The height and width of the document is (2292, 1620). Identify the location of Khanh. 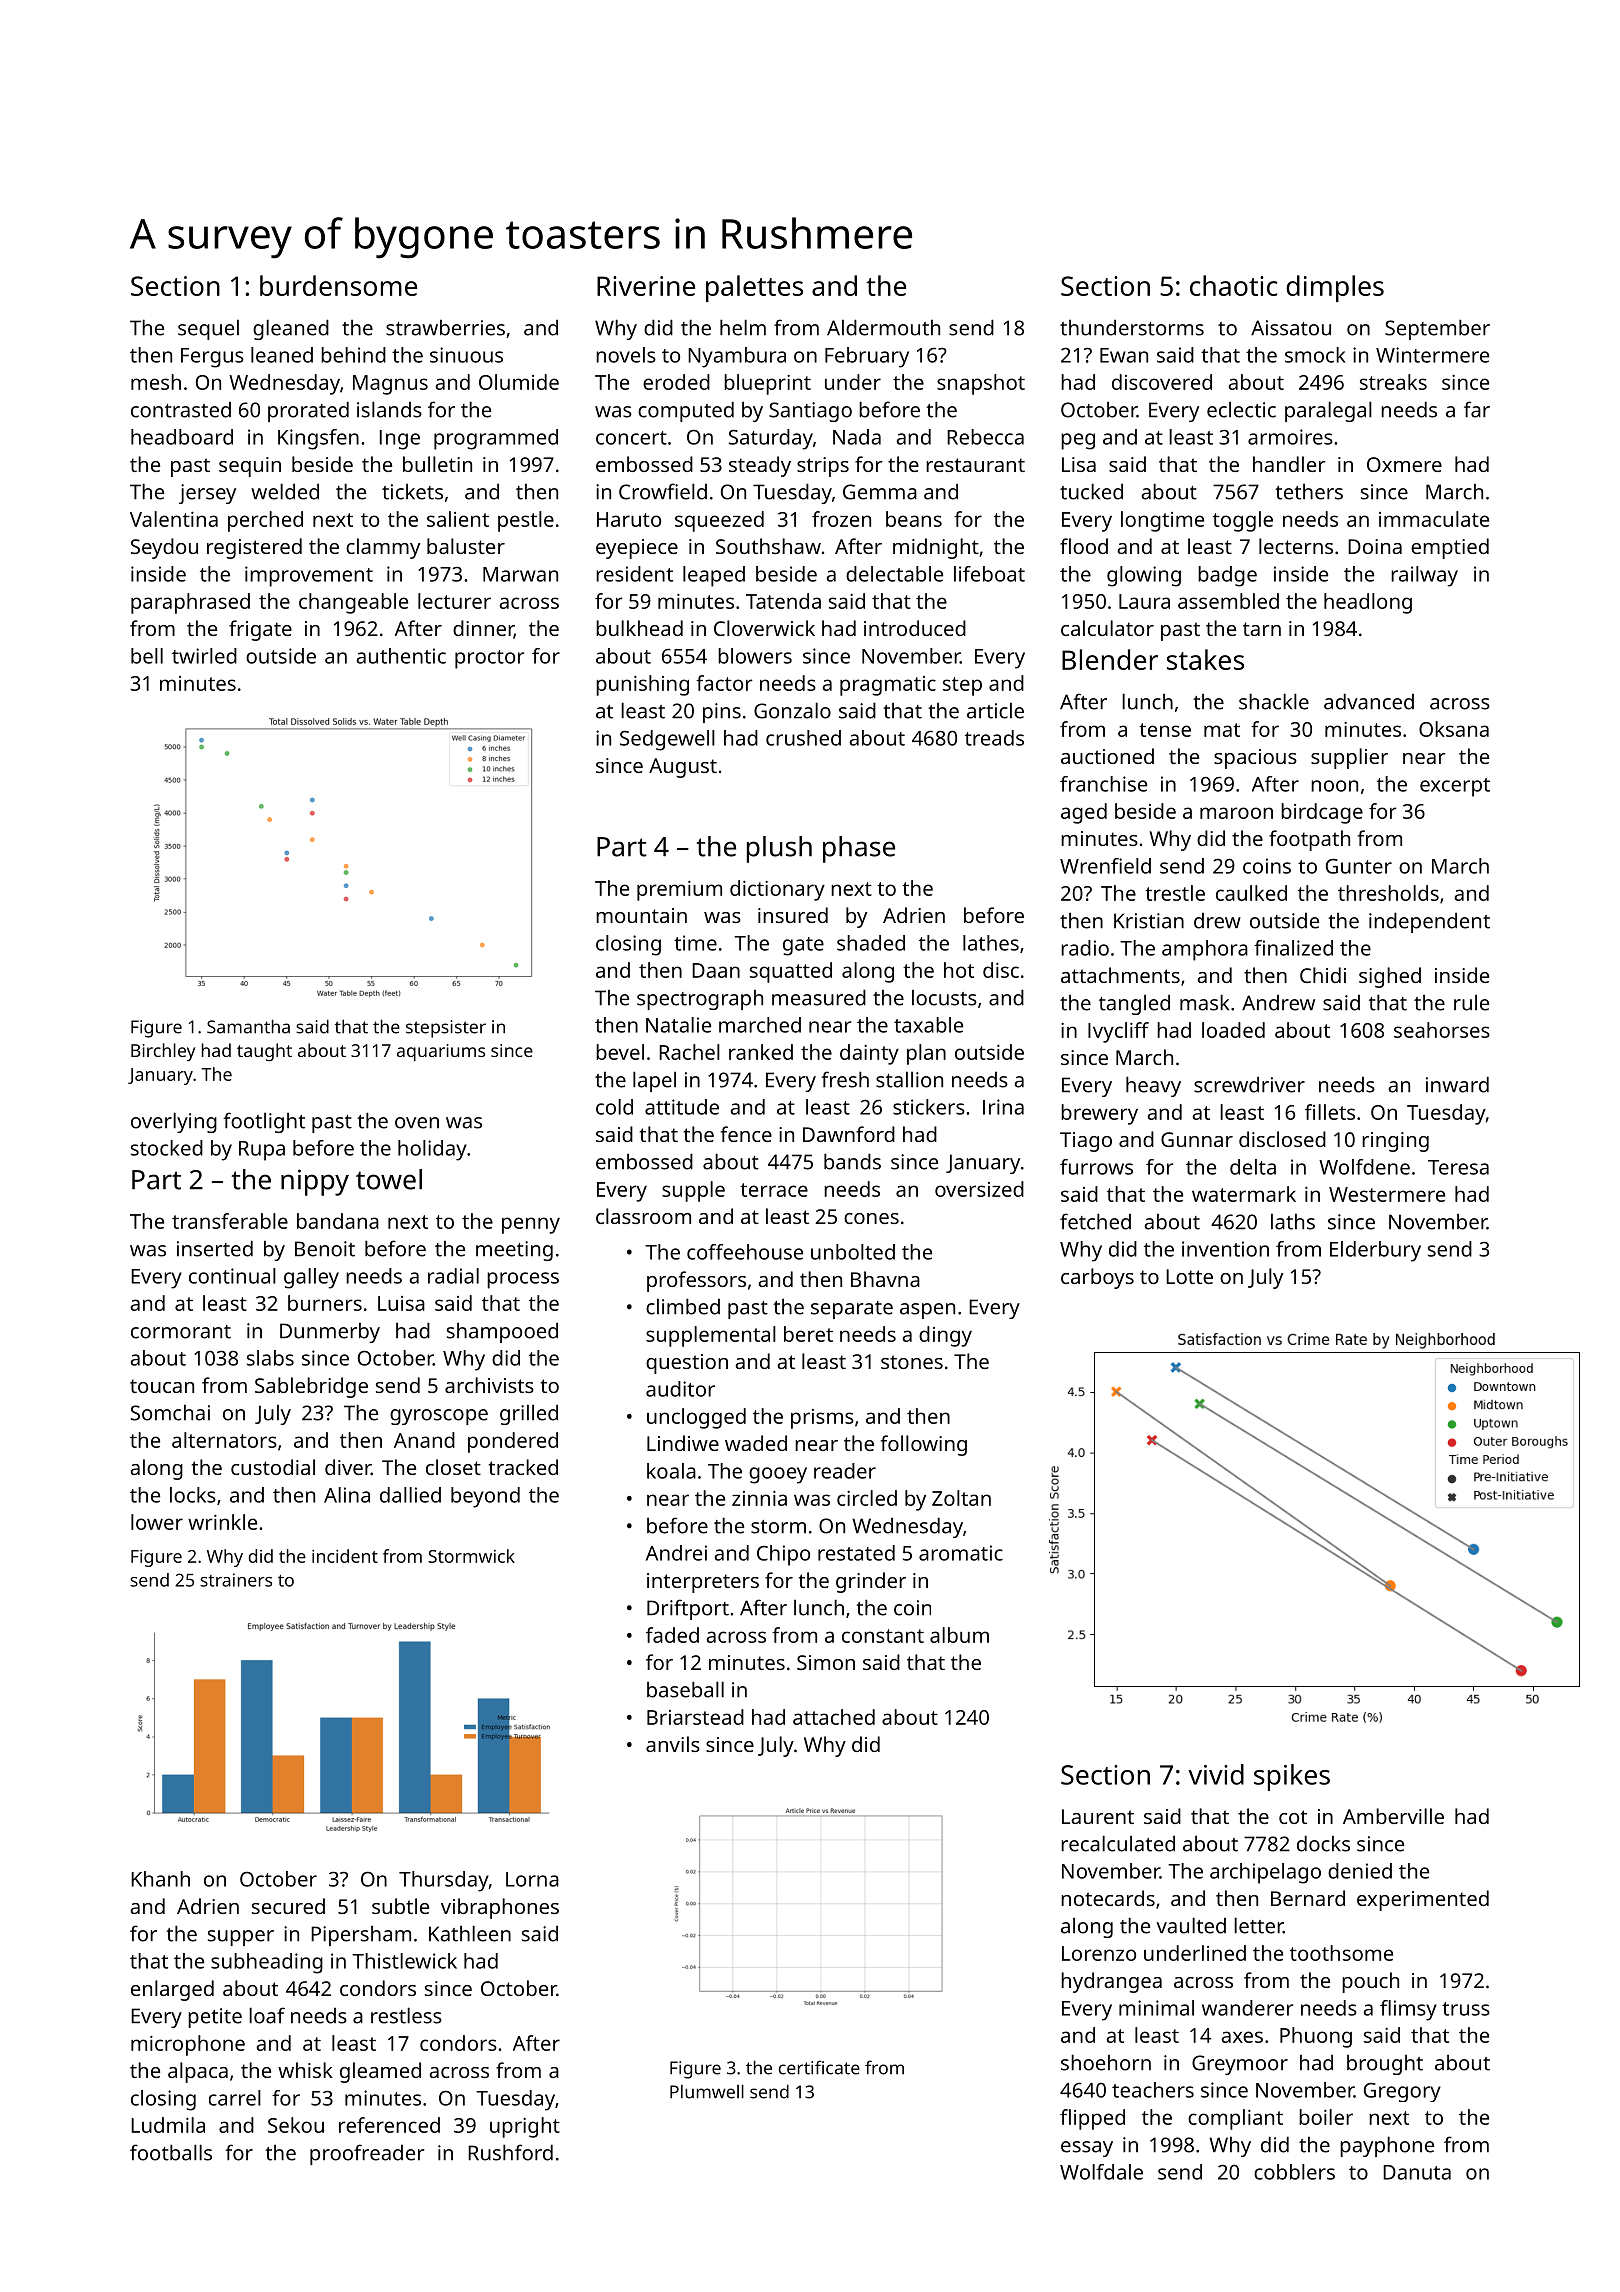
(160, 1879).
